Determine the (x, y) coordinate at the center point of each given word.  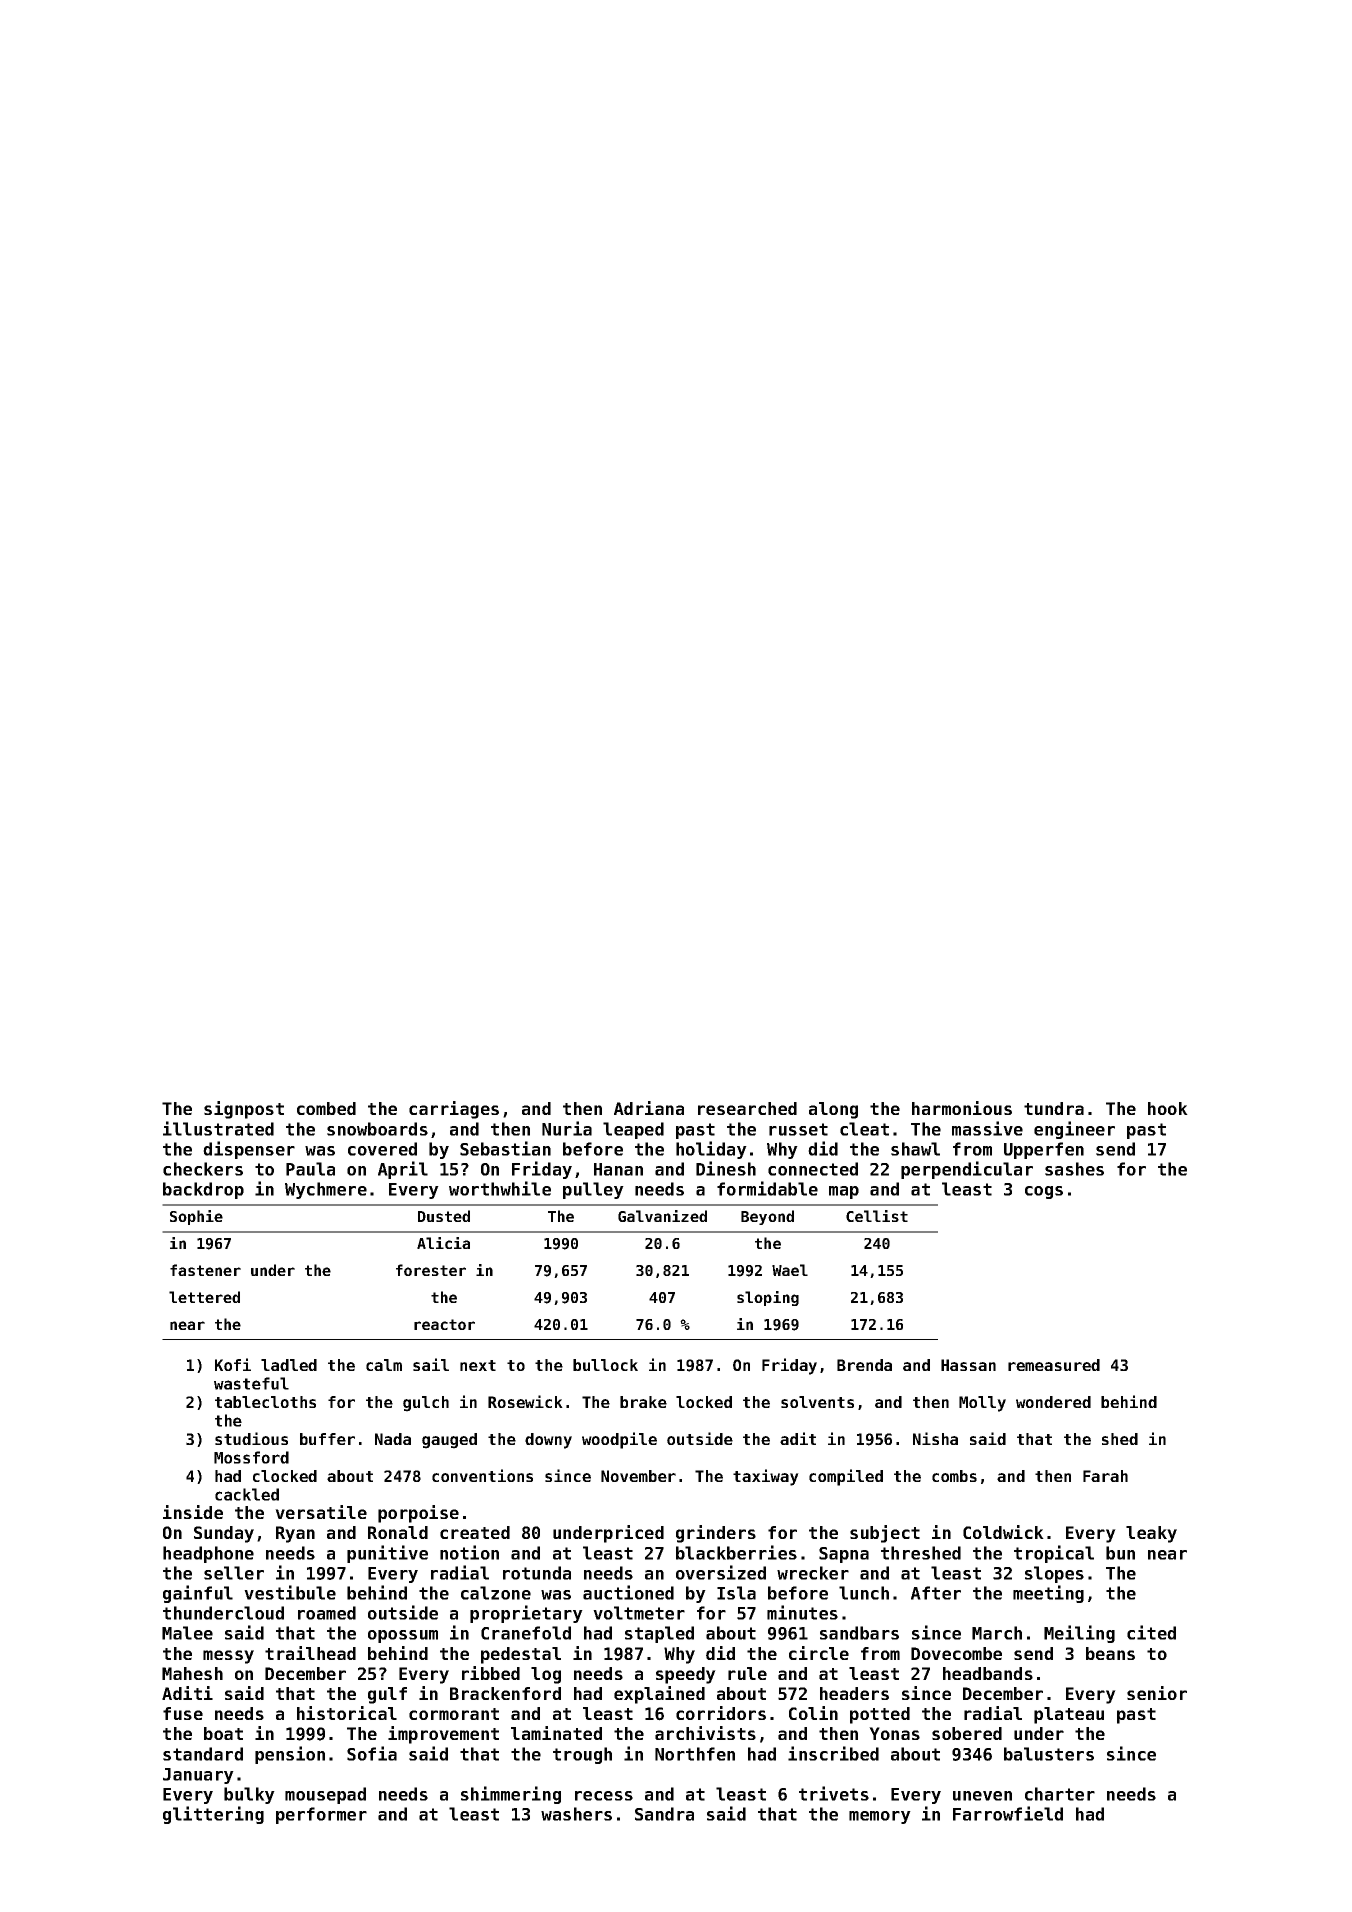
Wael (790, 1270)
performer (321, 1815)
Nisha (935, 1438)
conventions (482, 1475)
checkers (203, 1169)
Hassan (968, 1365)
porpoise (418, 1514)
